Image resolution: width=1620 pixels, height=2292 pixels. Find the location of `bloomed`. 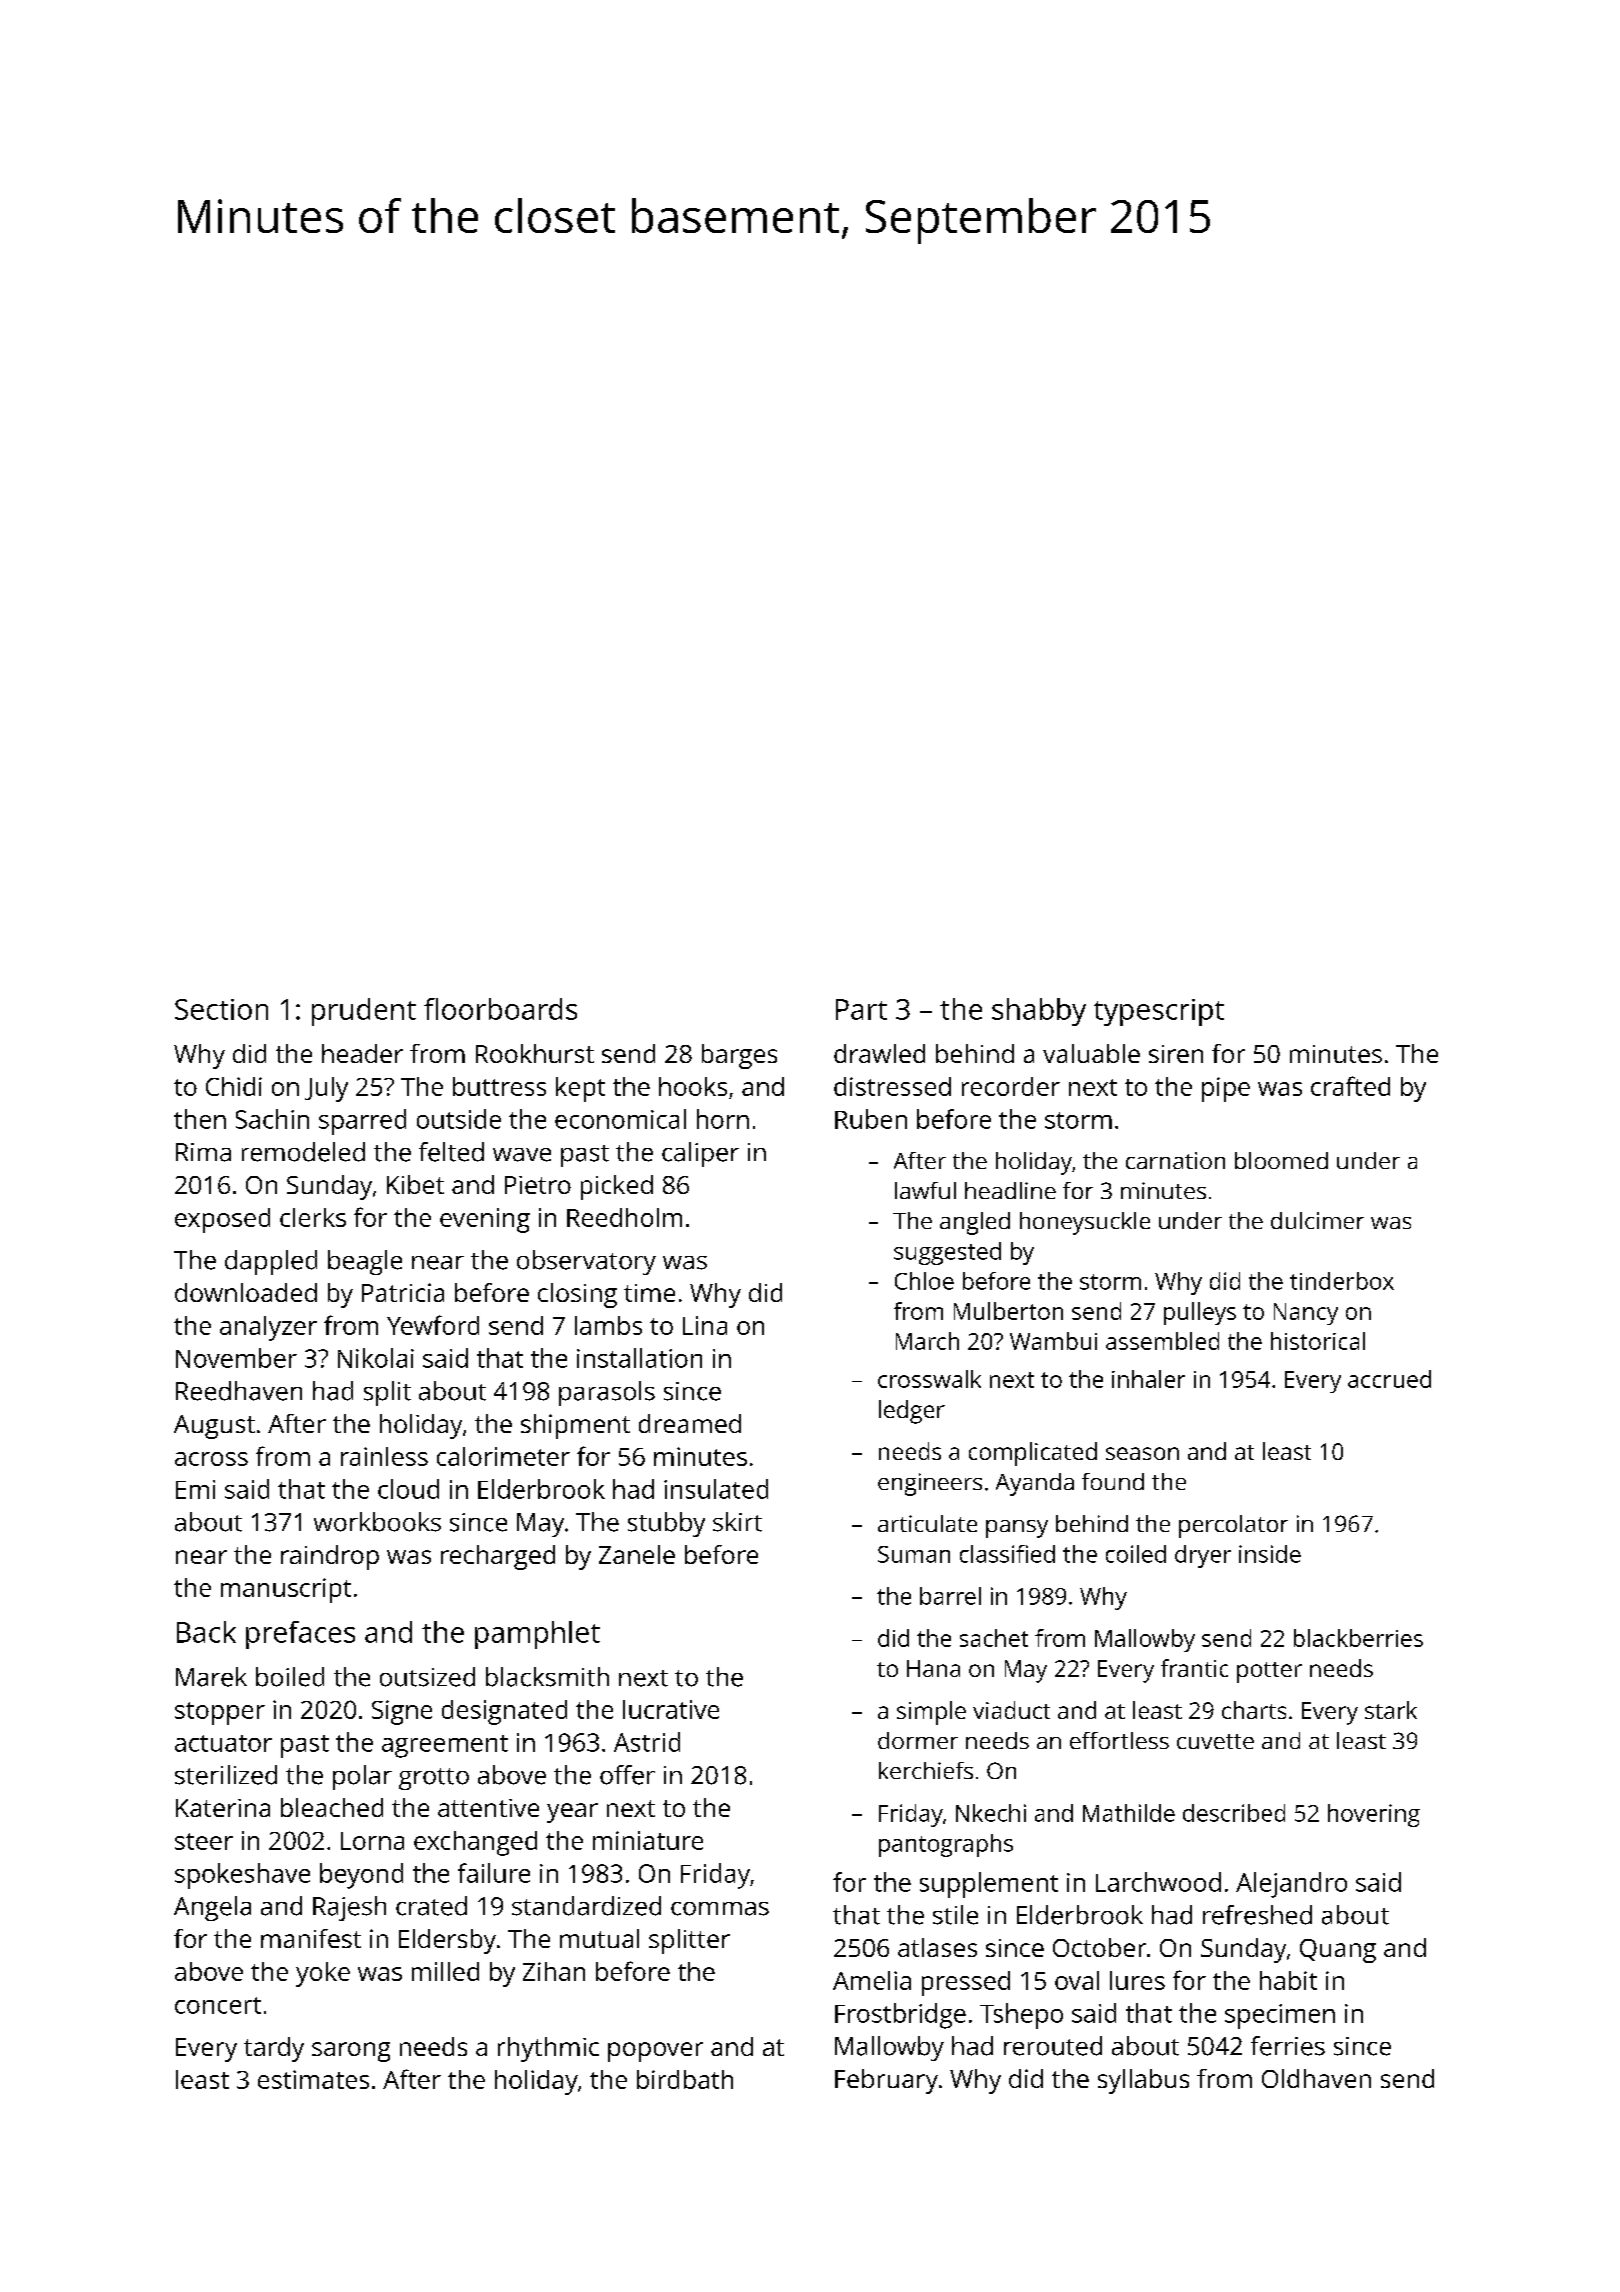

bloomed is located at coordinates (1281, 1160).
